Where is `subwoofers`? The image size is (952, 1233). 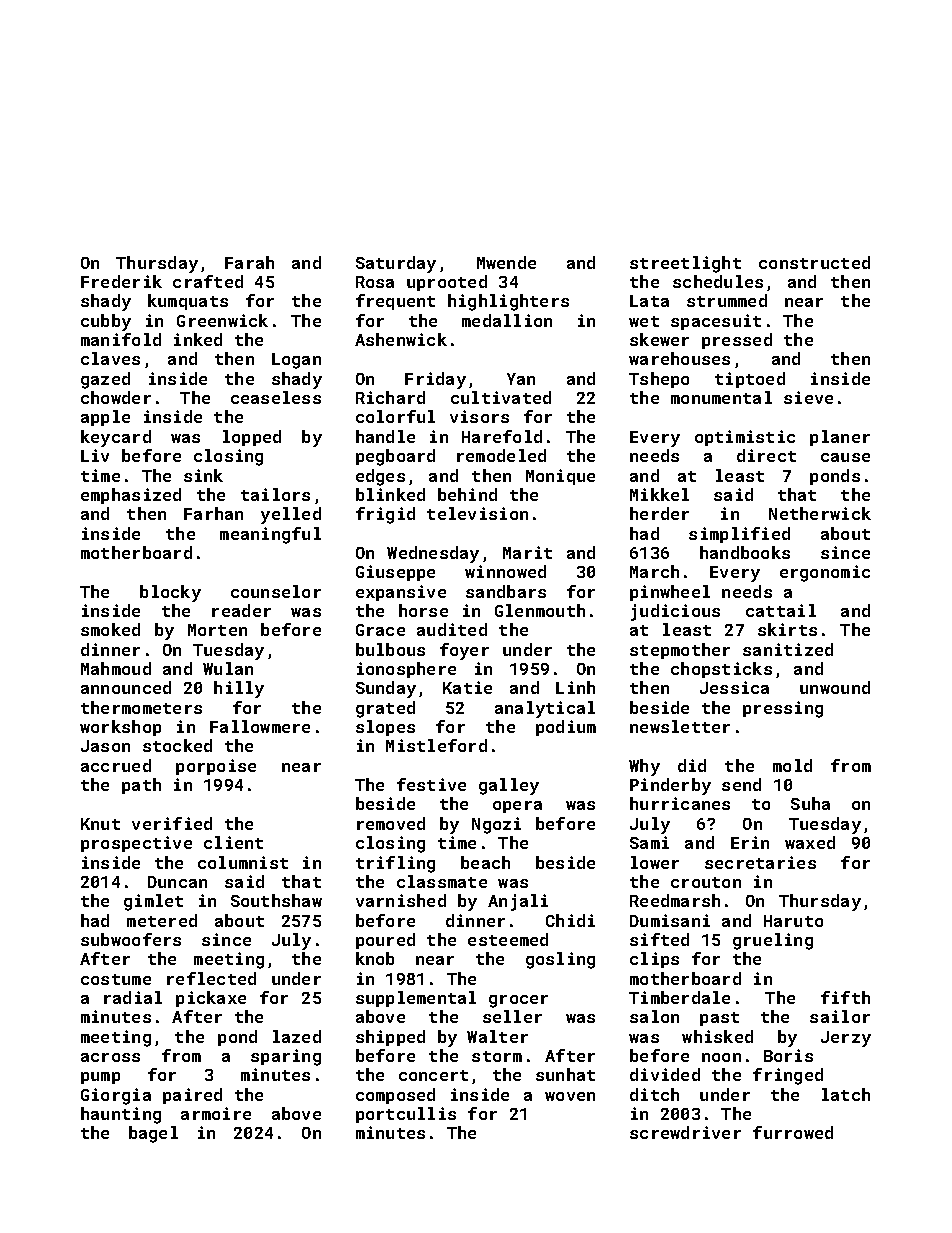
subwoofers is located at coordinates (131, 939).
